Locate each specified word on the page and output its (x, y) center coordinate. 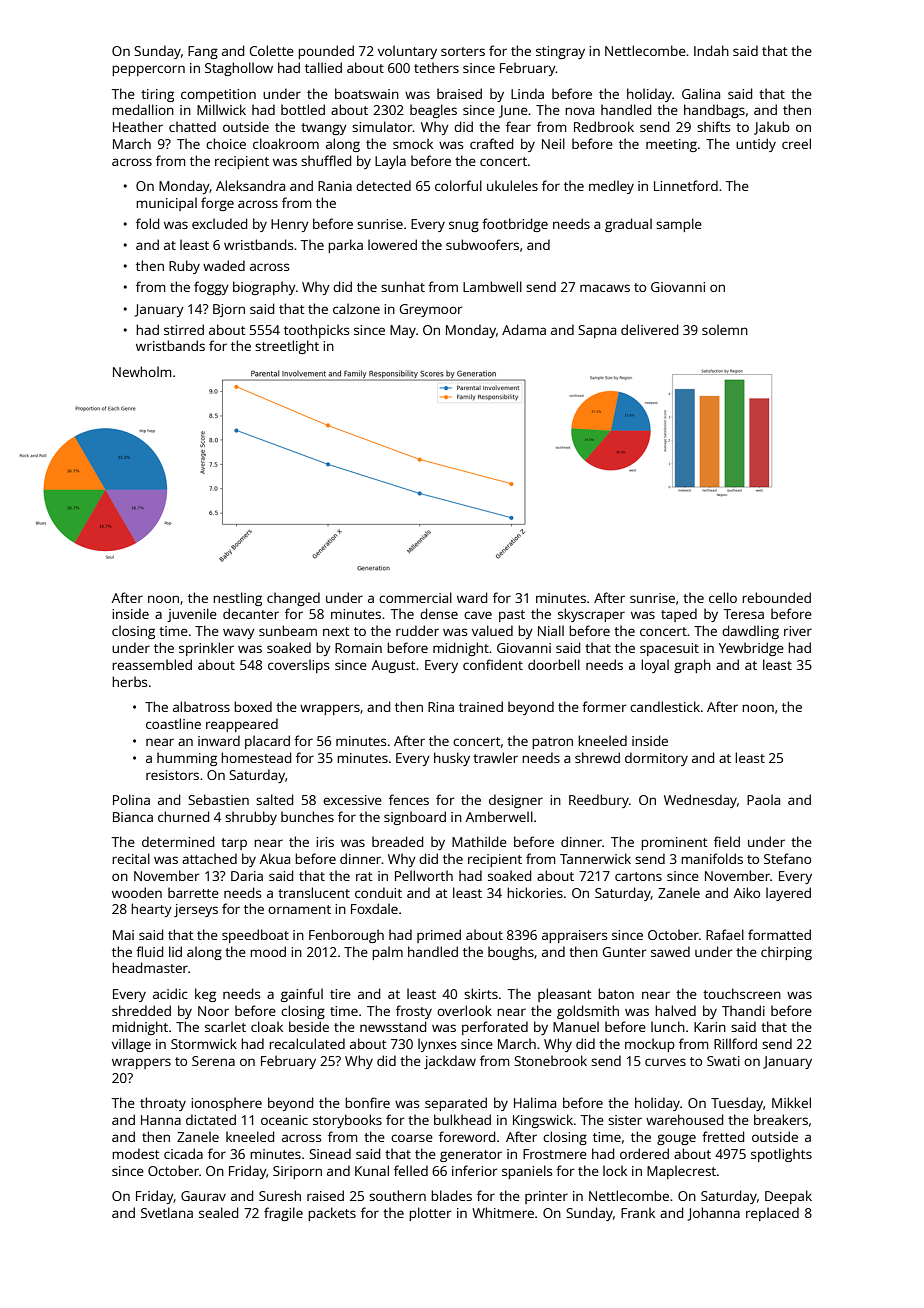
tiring (157, 95)
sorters (463, 51)
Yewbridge (751, 649)
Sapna (597, 331)
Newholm (142, 371)
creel (796, 143)
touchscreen (742, 993)
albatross (201, 706)
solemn (725, 329)
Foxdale (374, 908)
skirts (481, 993)
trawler (495, 757)
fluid (149, 951)
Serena (213, 1061)
